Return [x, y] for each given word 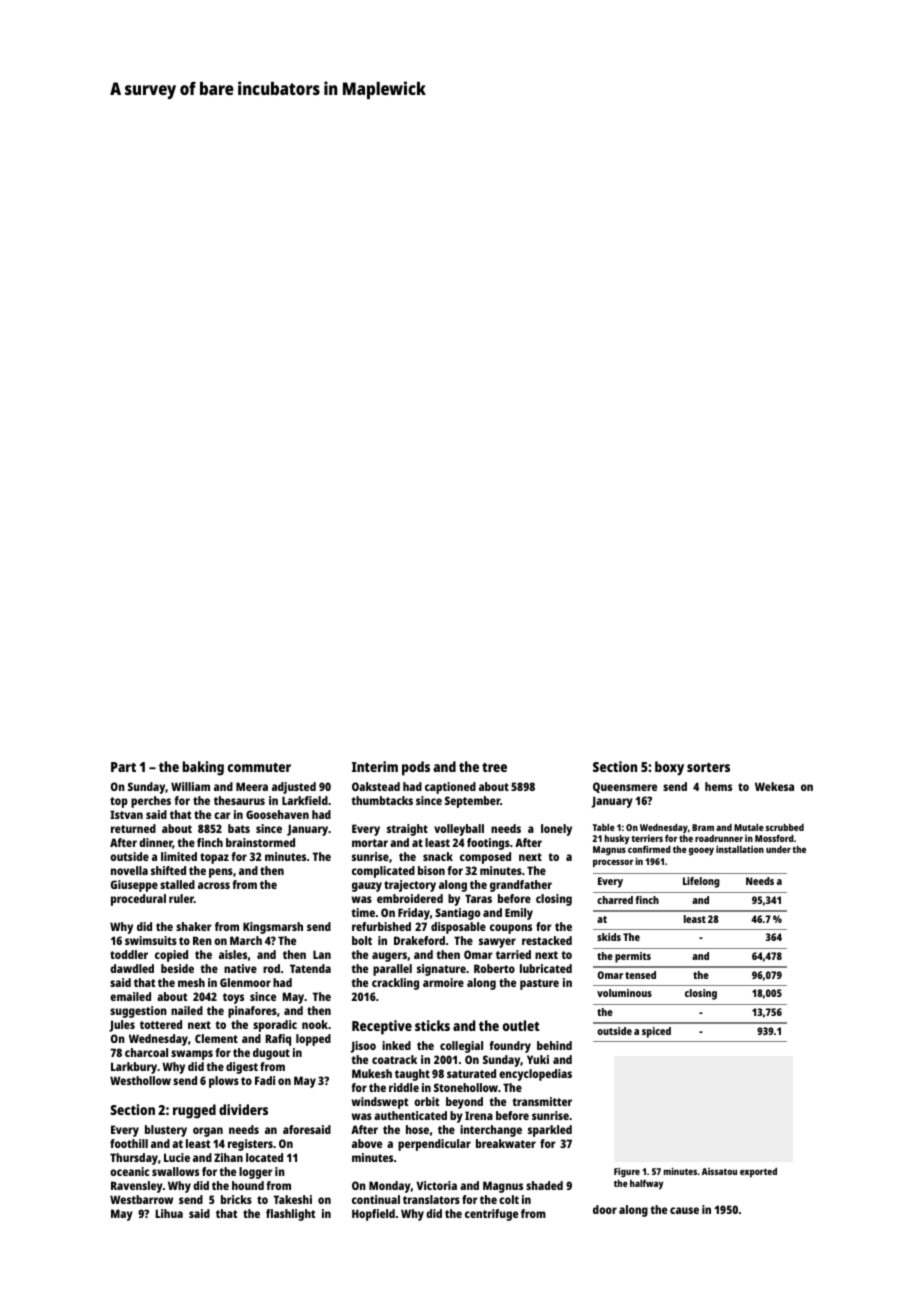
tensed [640, 975]
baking [203, 768]
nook [315, 1024]
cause [684, 1210]
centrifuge [491, 1215]
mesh [191, 982]
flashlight [290, 1215]
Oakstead [376, 786]
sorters [708, 767]
